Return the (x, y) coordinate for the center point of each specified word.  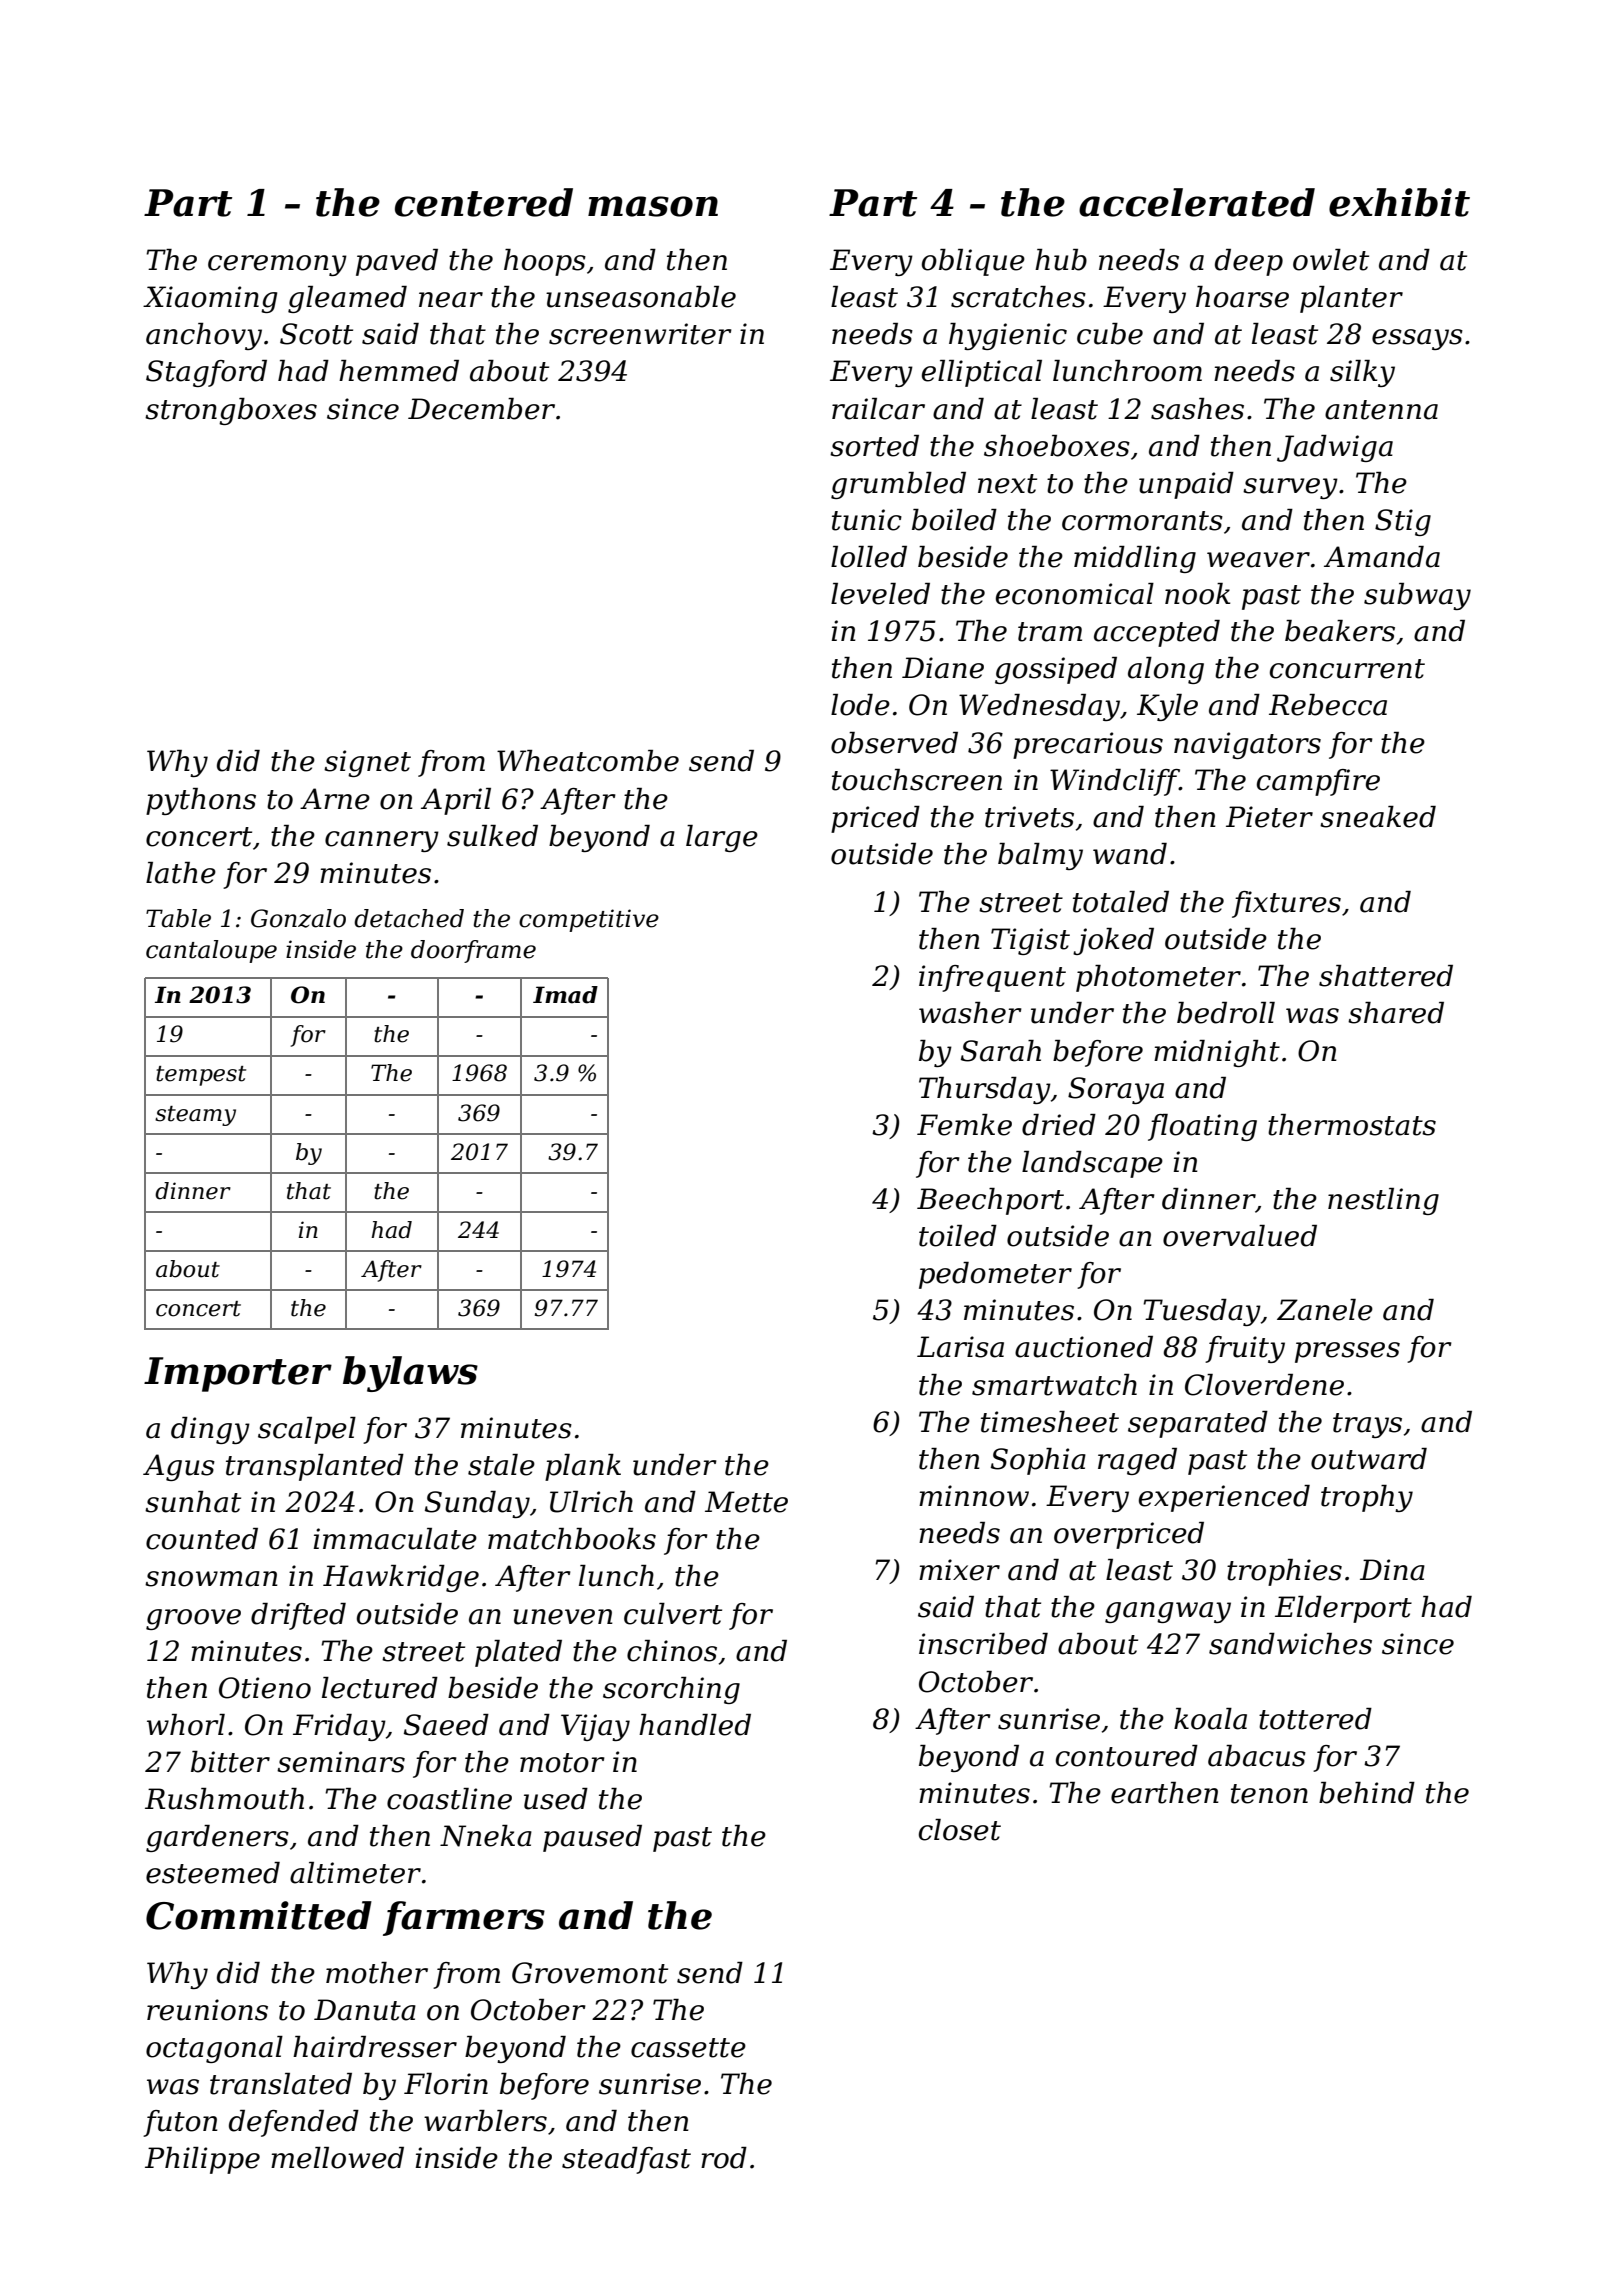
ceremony (277, 265)
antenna (1381, 410)
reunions (207, 2010)
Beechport (990, 1201)
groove (193, 1619)
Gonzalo (298, 918)
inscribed (983, 1644)
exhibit (1399, 202)
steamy (195, 1116)
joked (1113, 941)
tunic (867, 520)
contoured (1127, 1756)
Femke (964, 1125)
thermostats (1352, 1125)
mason (653, 206)
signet (367, 763)
